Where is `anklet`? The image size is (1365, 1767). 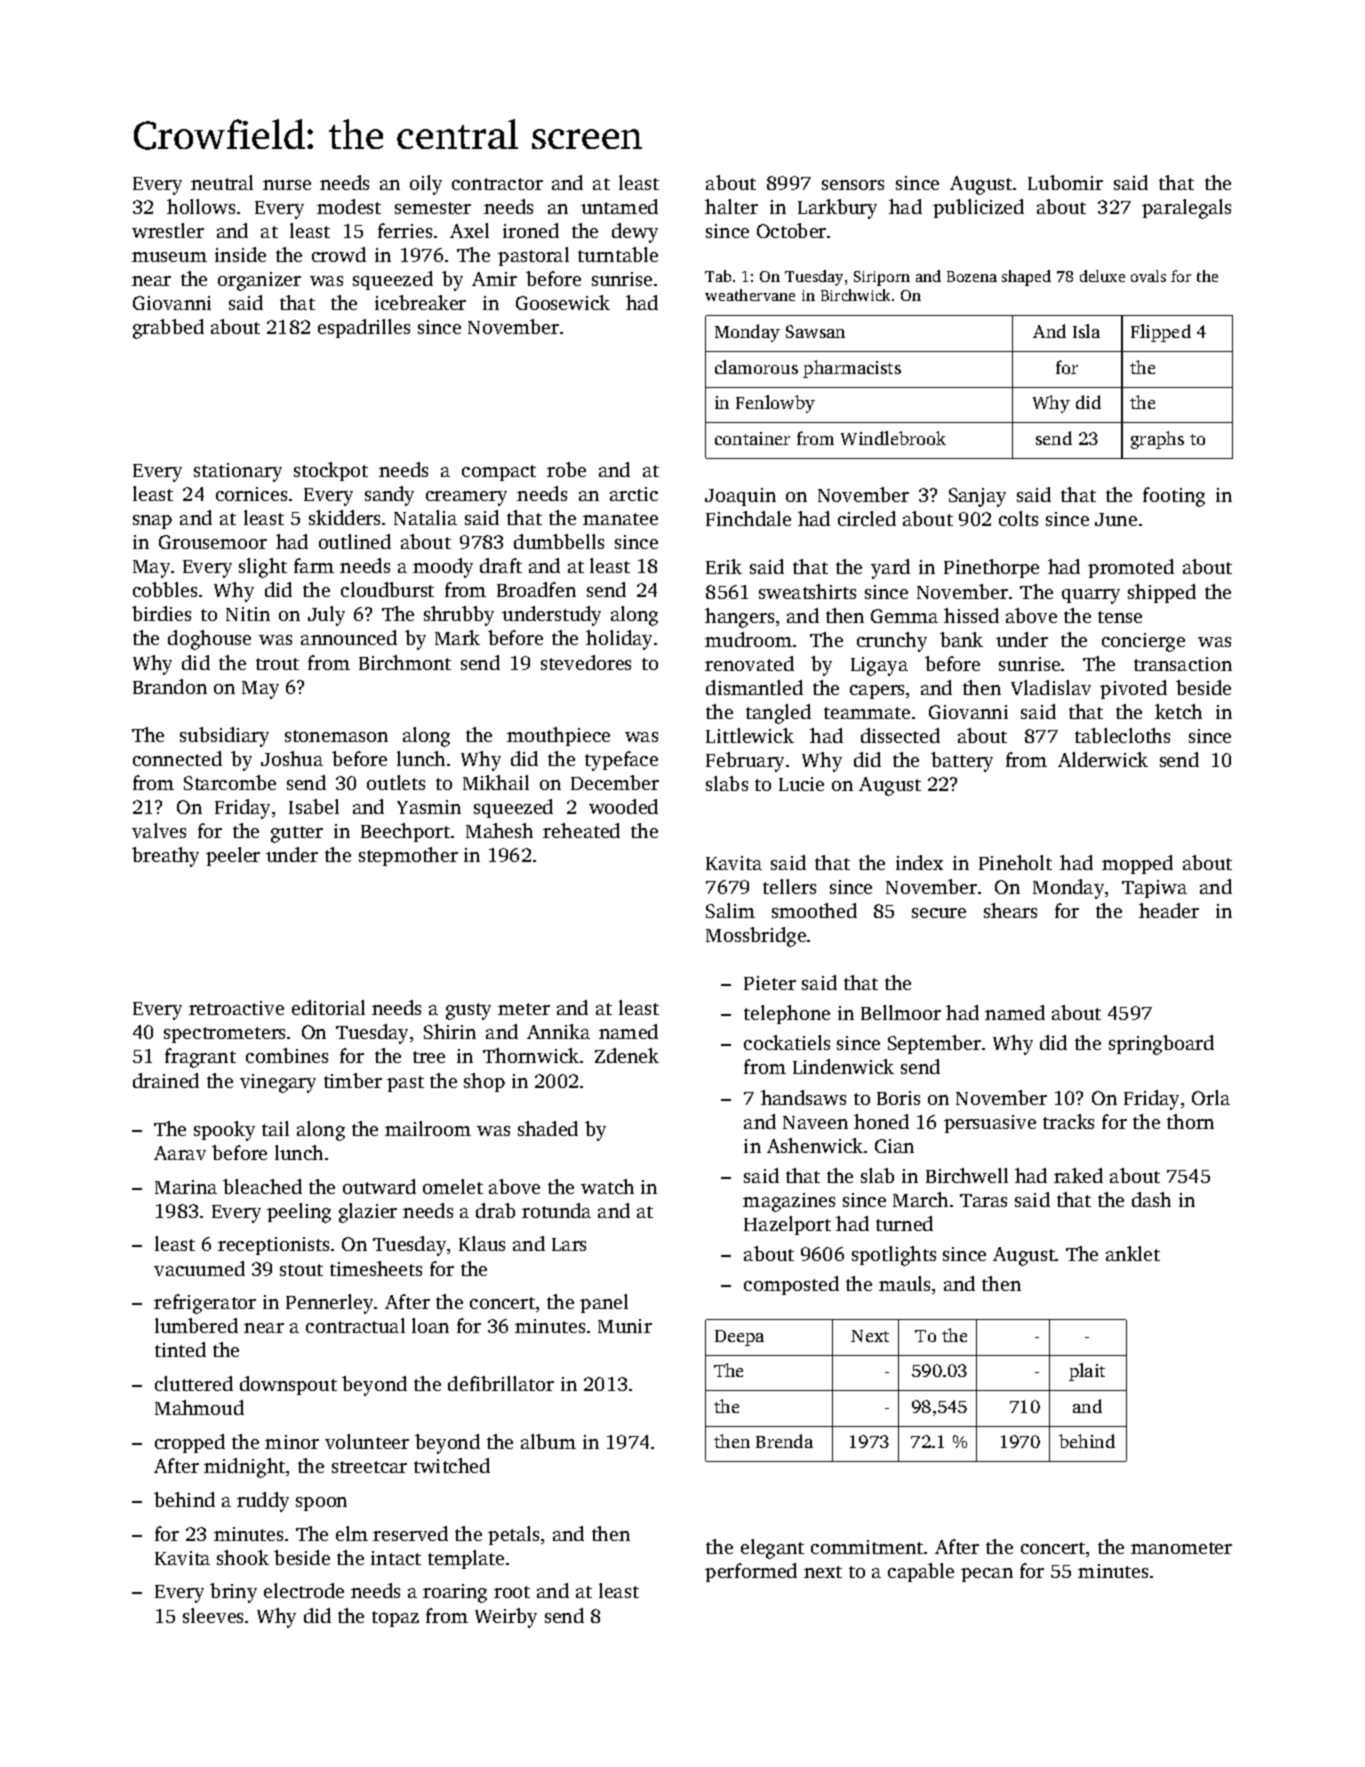
anklet is located at coordinates (1133, 1253).
